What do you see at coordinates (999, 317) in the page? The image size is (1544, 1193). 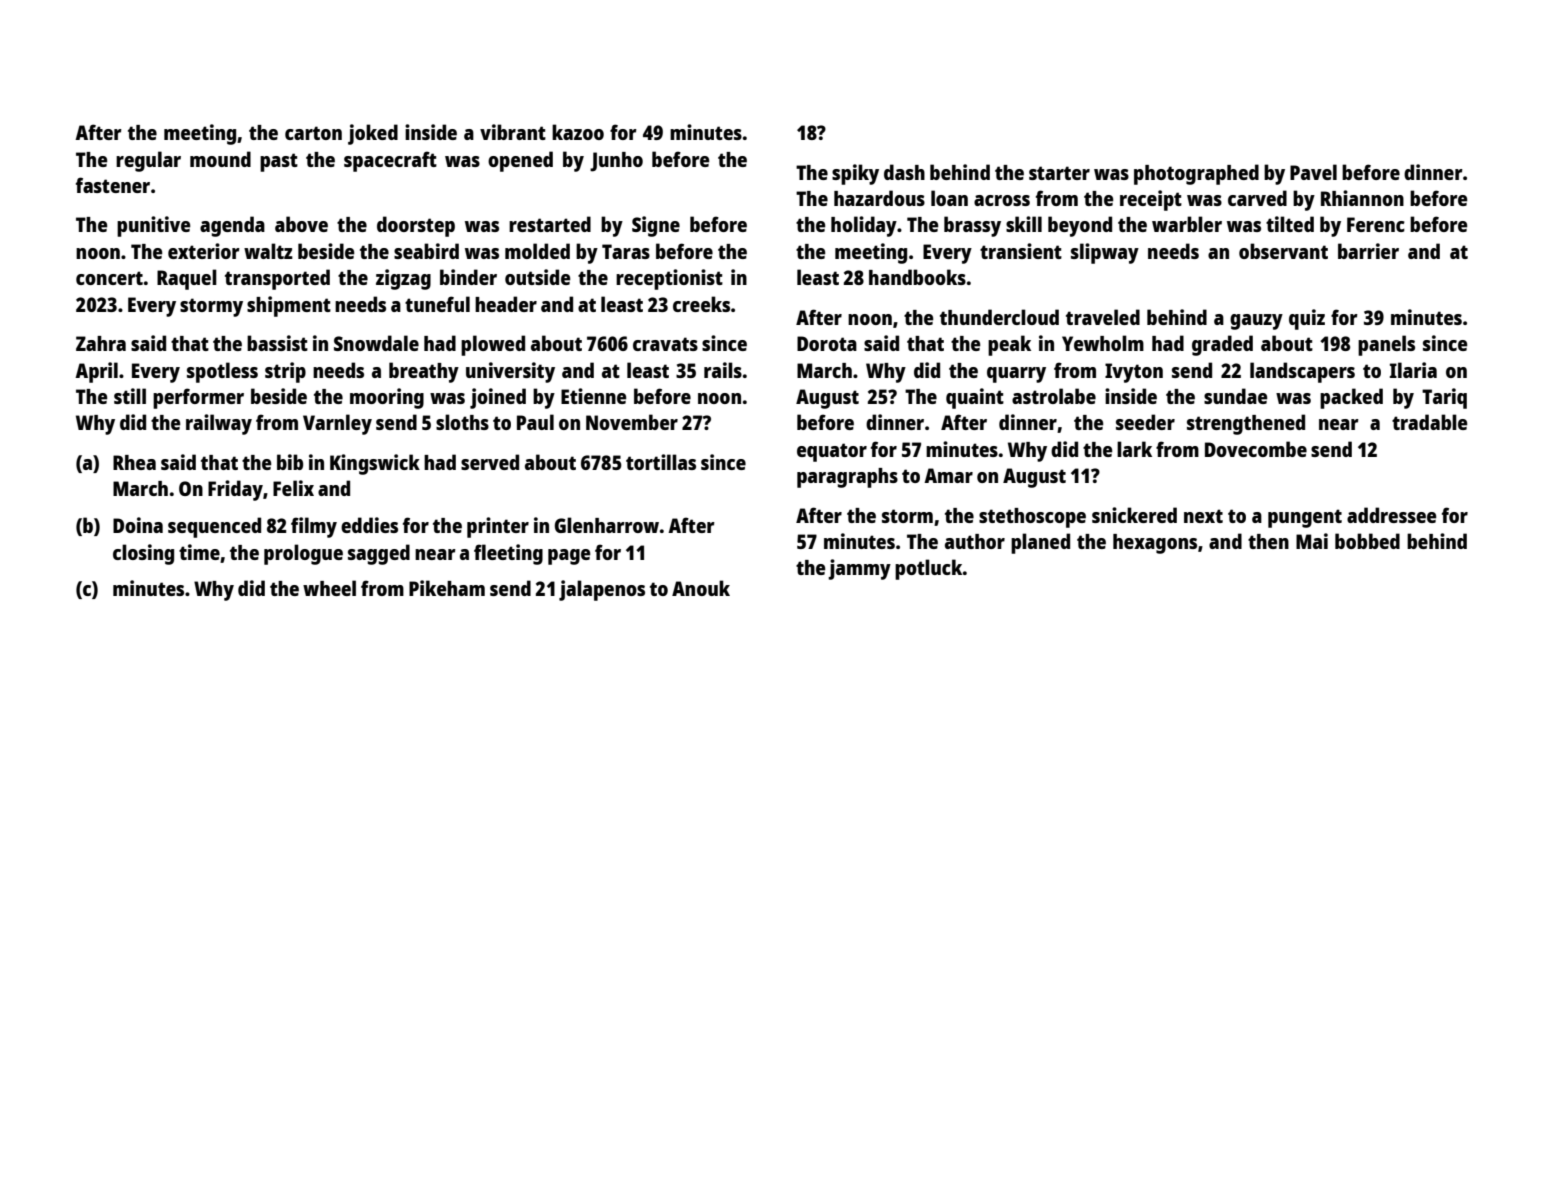 I see `thundercloud` at bounding box center [999, 317].
